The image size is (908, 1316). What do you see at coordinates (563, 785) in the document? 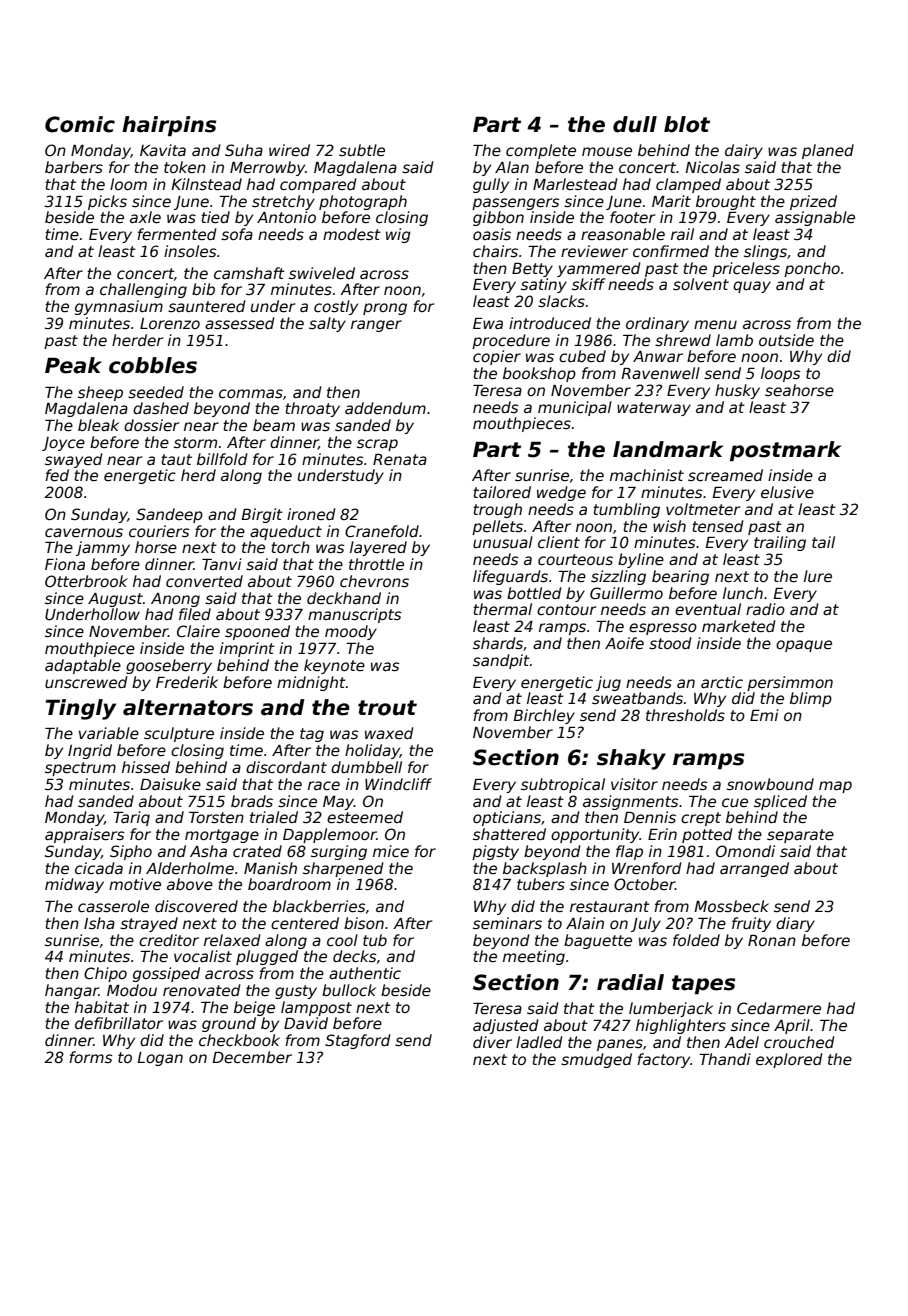
I see `subtropical` at bounding box center [563, 785].
